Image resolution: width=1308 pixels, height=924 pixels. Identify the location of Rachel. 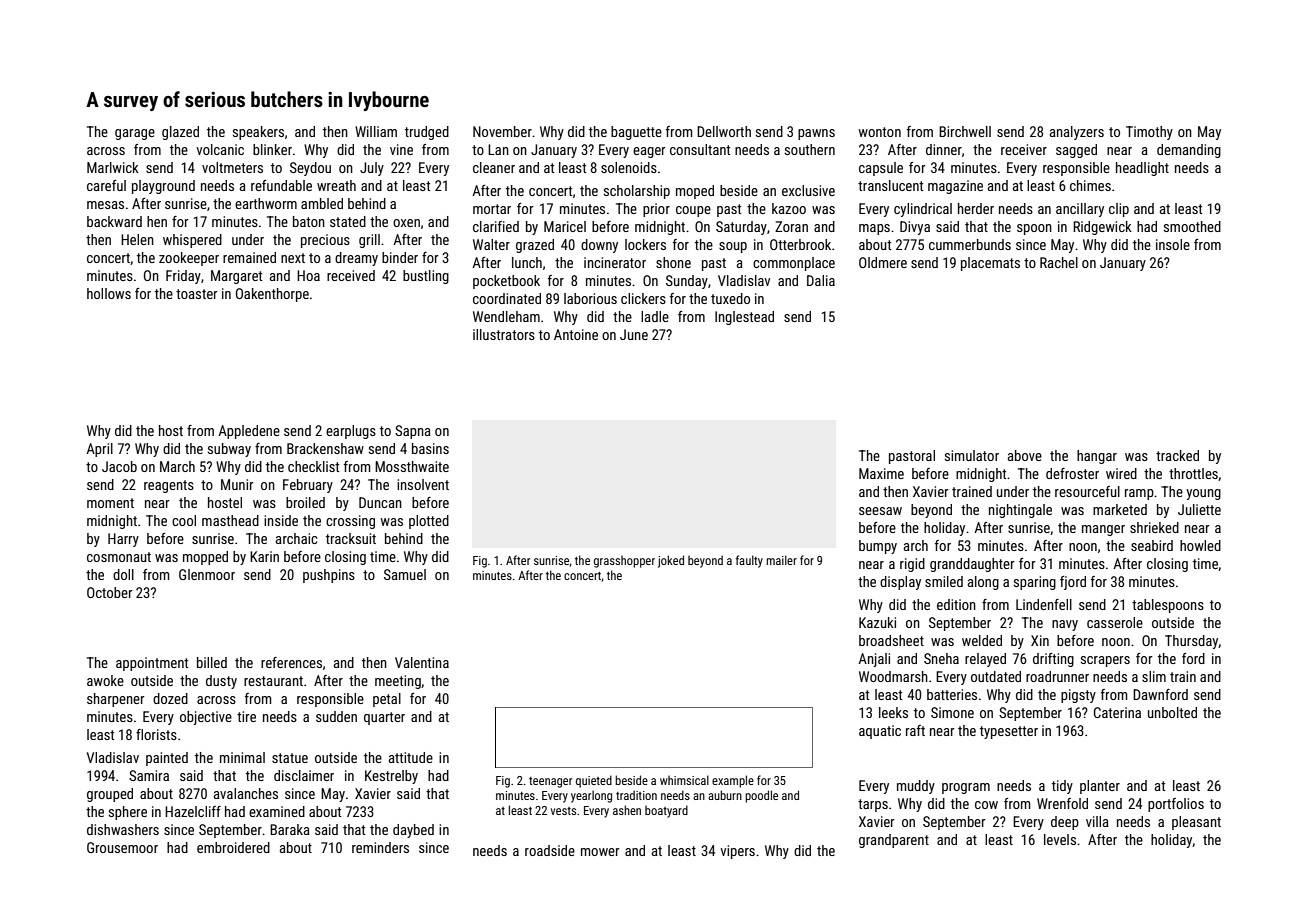
(1059, 262).
